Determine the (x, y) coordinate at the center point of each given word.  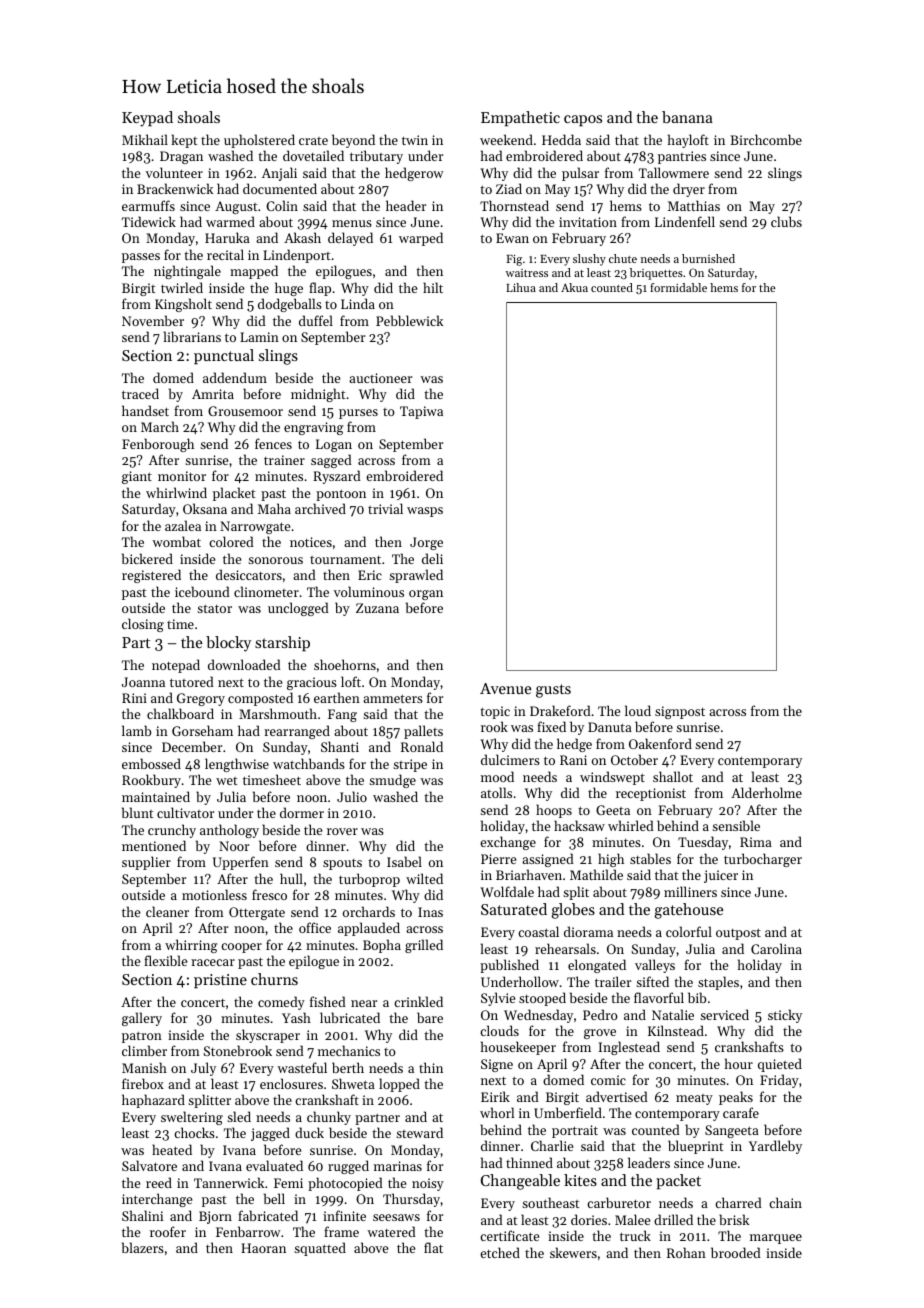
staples (718, 983)
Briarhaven (529, 874)
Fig (514, 260)
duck (309, 1132)
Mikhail (145, 139)
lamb (136, 730)
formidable (678, 287)
